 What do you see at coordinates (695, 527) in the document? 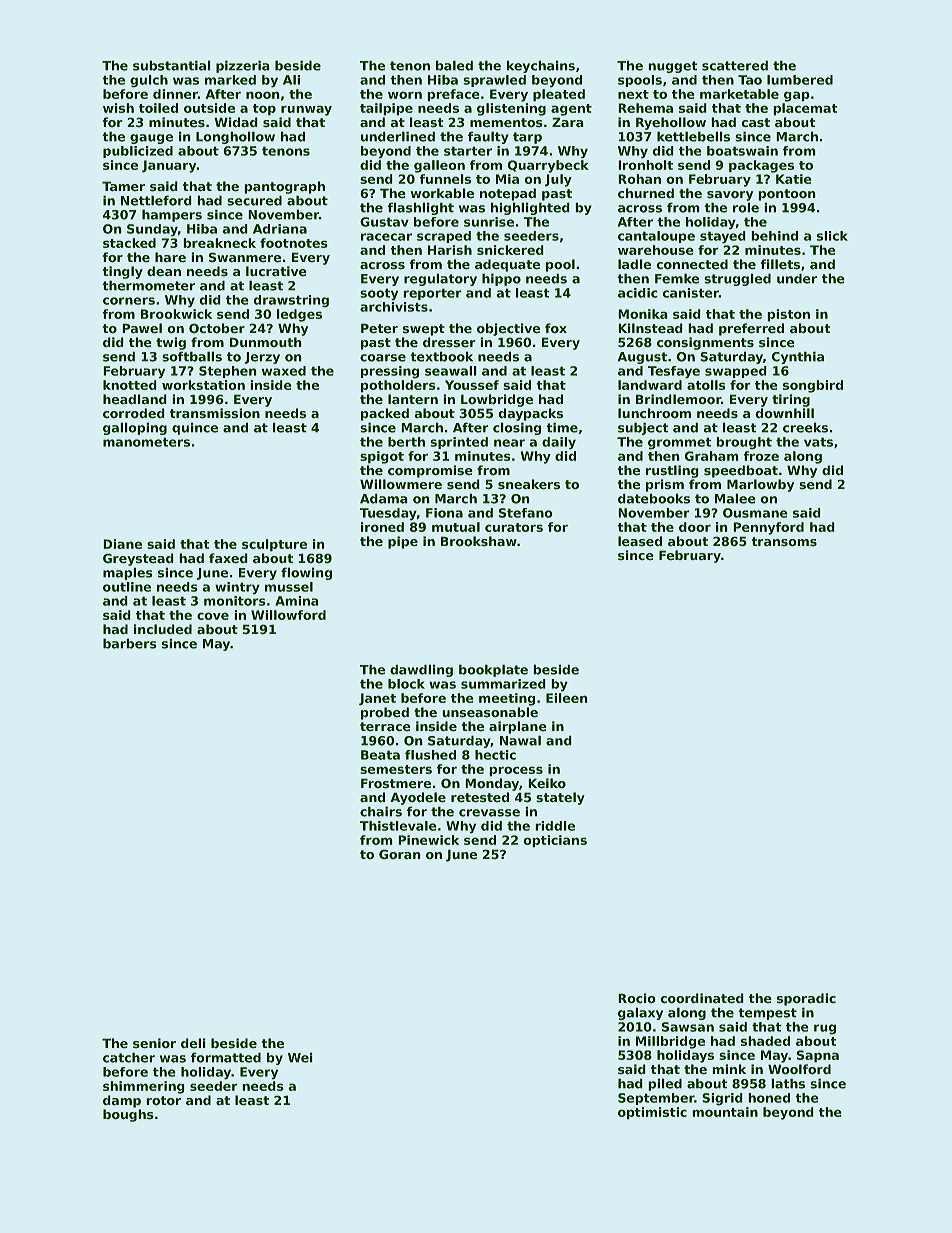
I see `door` at bounding box center [695, 527].
